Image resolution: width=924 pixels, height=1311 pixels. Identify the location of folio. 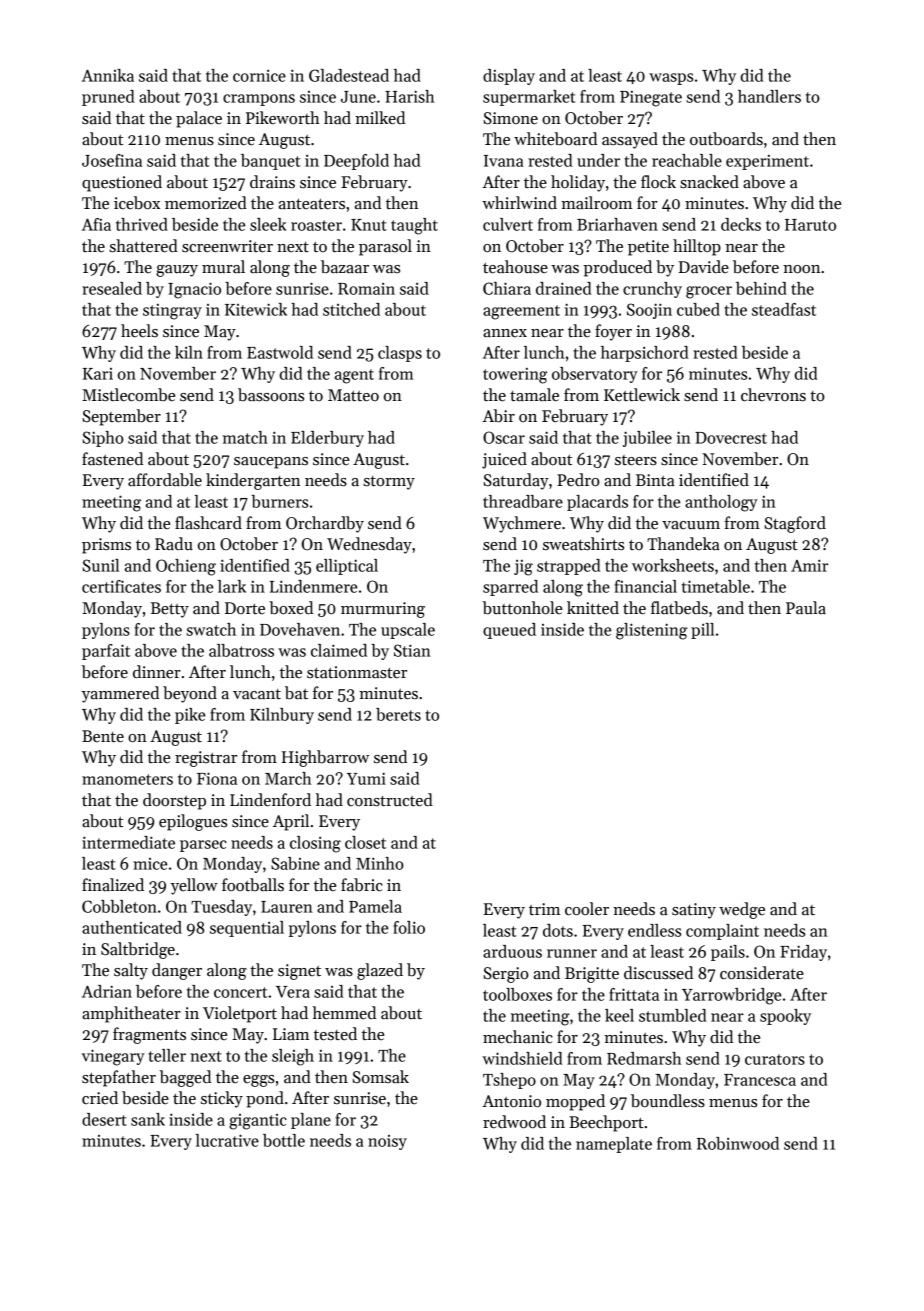
(409, 927).
